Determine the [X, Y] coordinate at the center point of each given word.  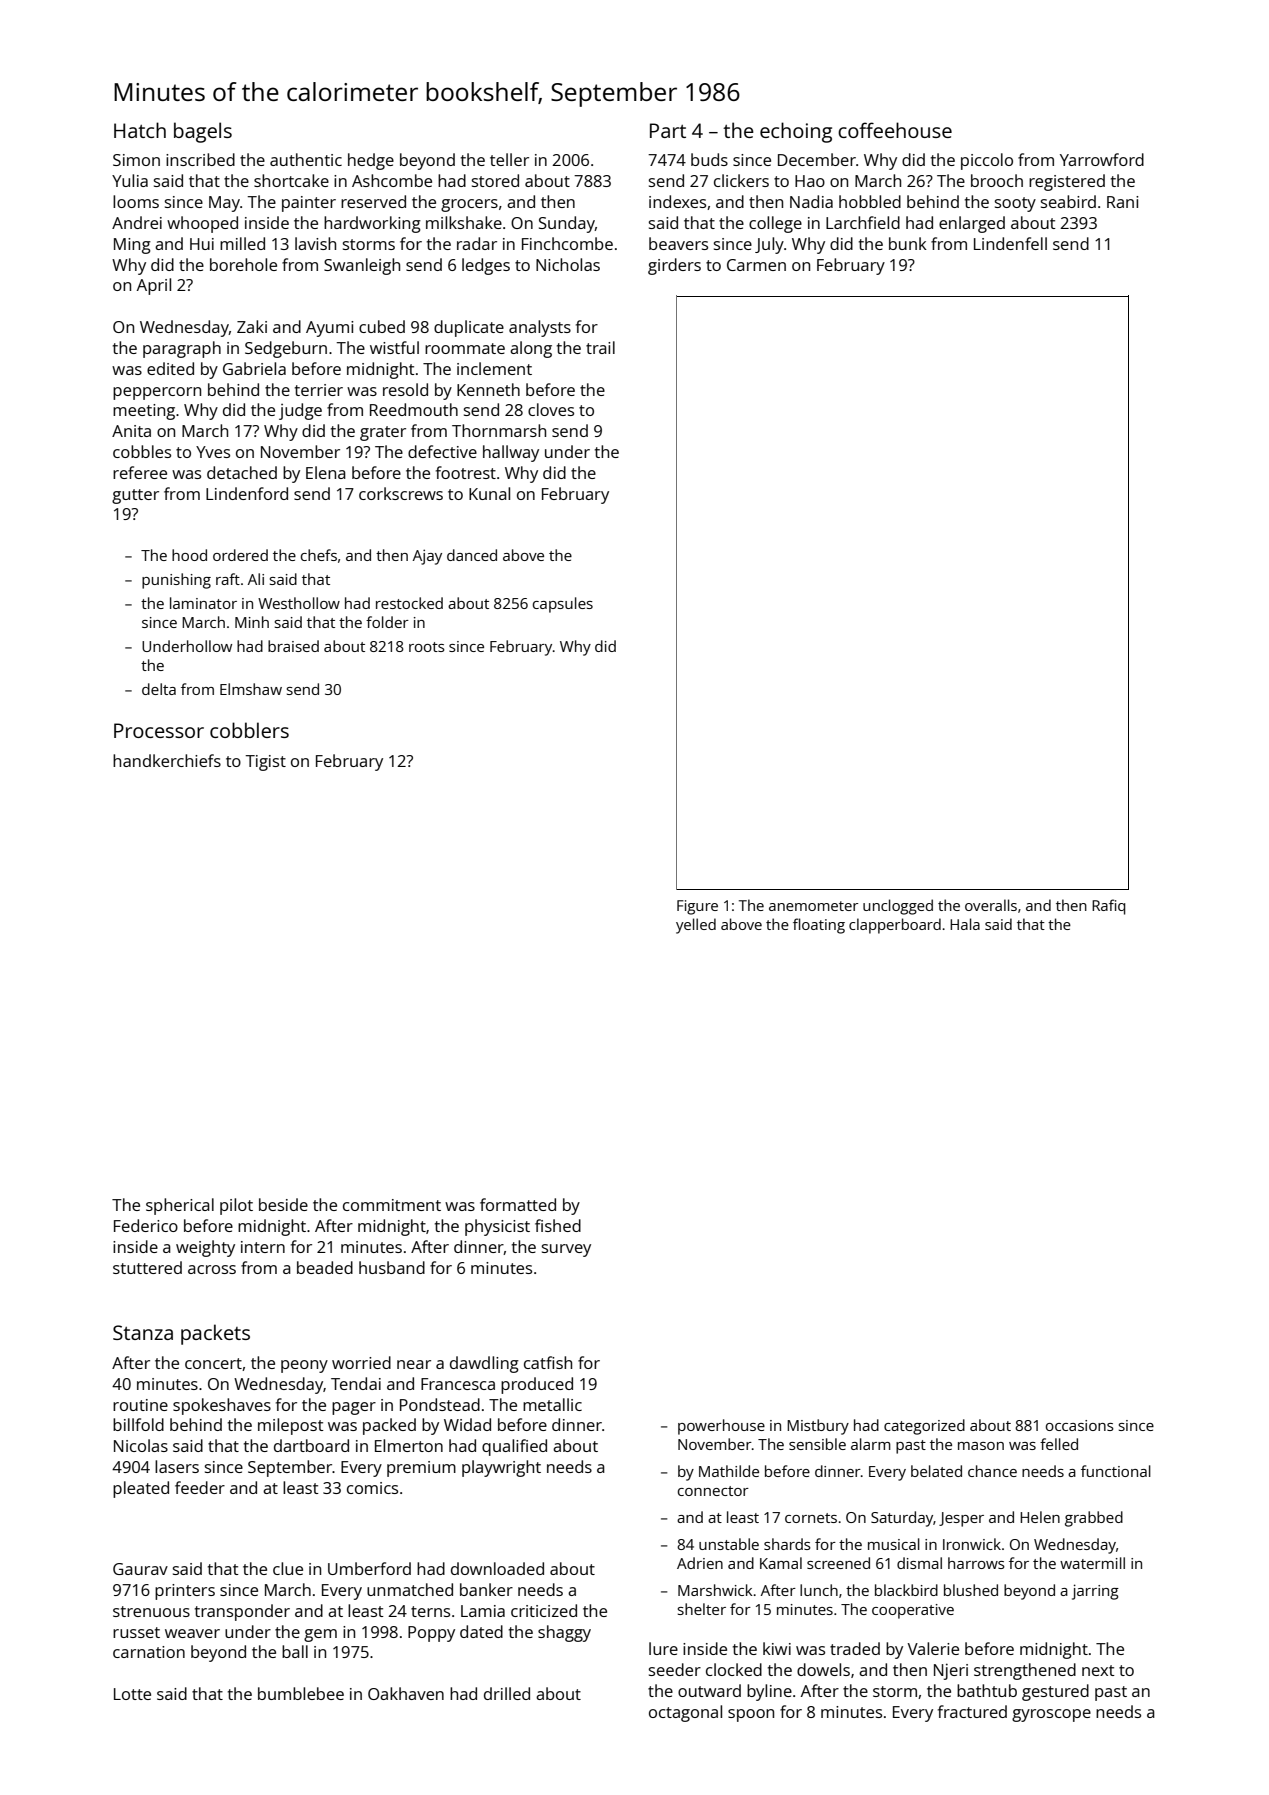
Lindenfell [1010, 243]
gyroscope [1051, 1715]
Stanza [143, 1332]
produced [537, 1385]
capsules [563, 605]
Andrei [137, 222]
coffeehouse [895, 130]
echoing [796, 132]
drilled [507, 1693]
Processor [159, 730]
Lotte [132, 1694]
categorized [924, 1427]
